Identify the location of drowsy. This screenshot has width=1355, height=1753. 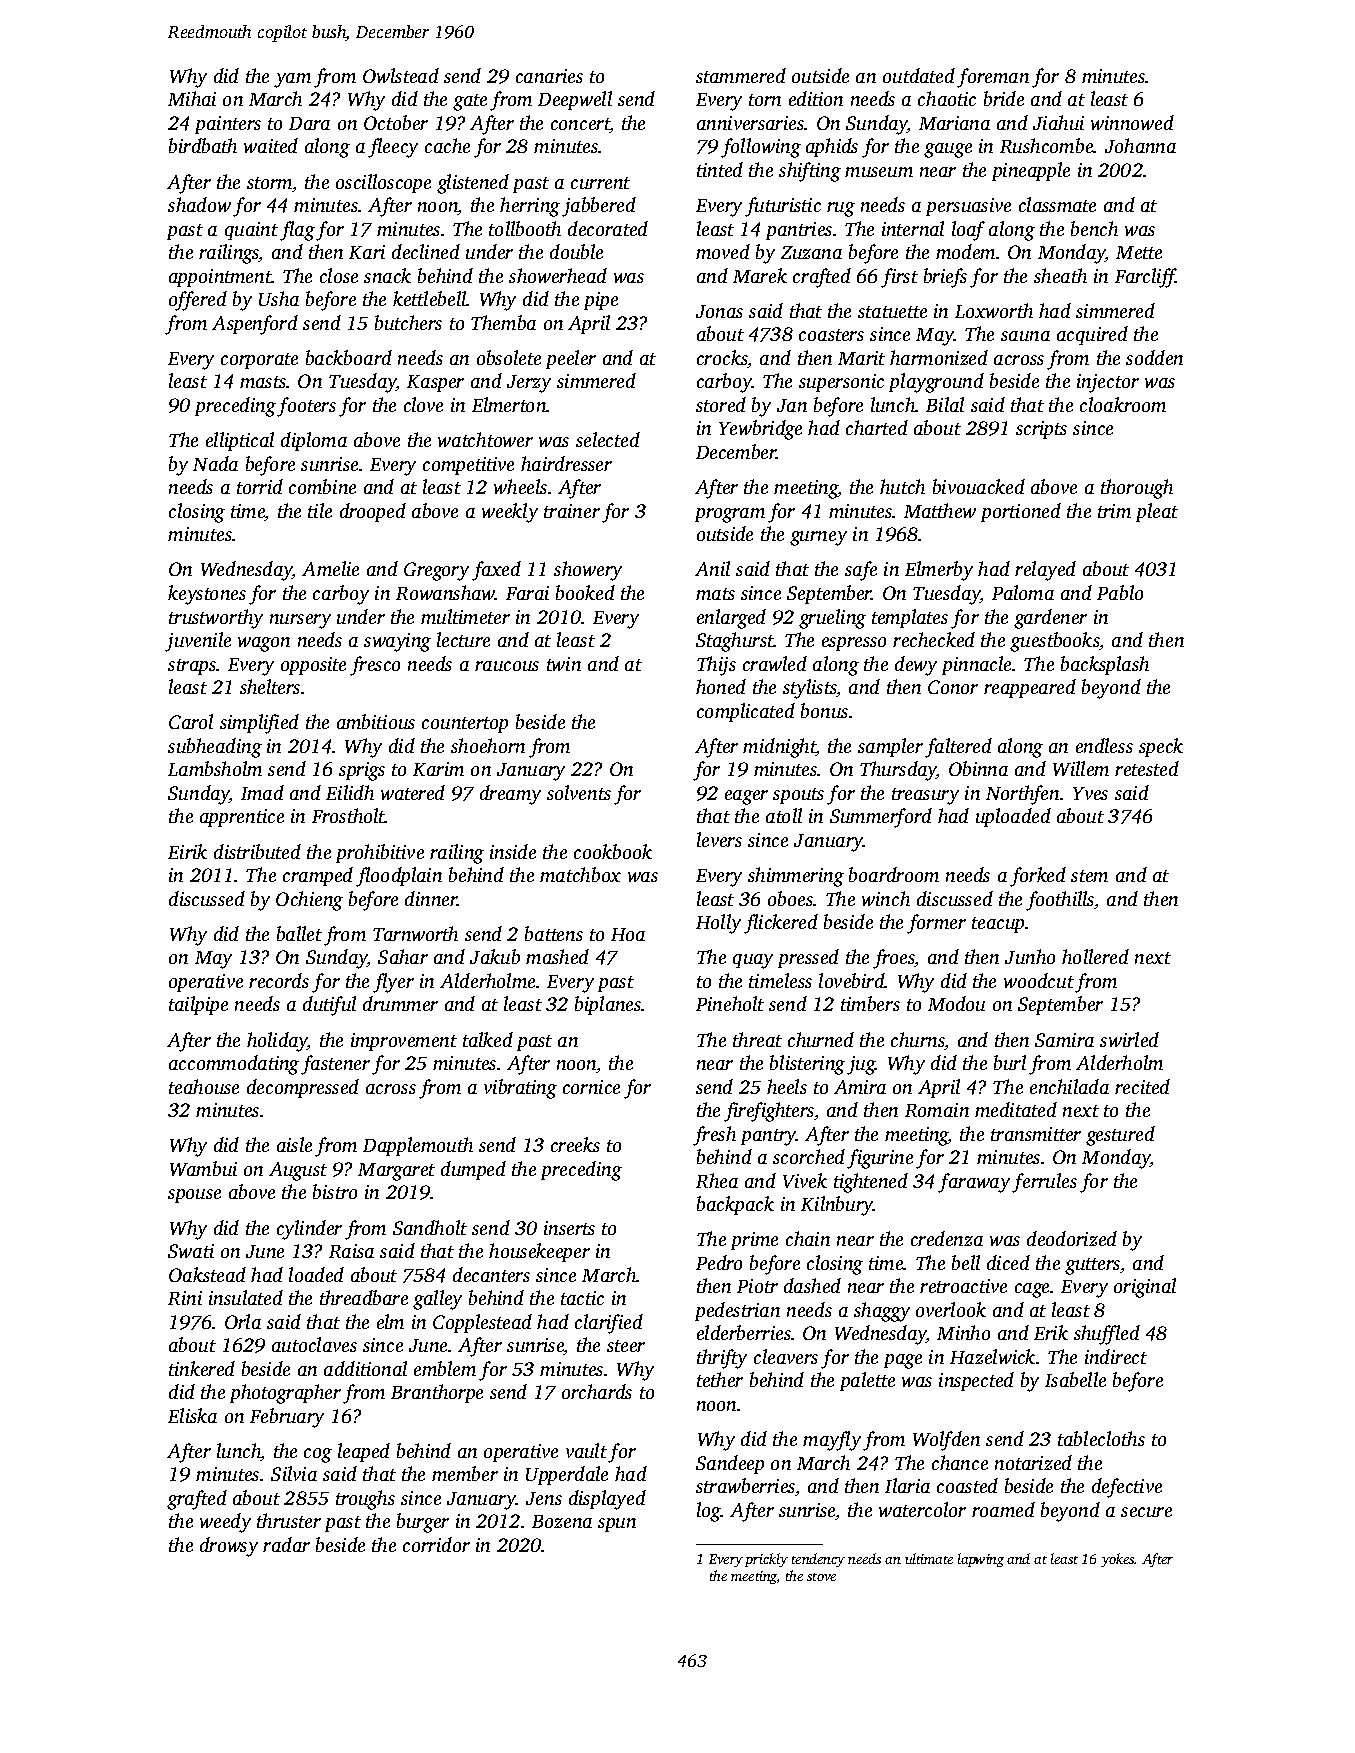
(229, 1547).
